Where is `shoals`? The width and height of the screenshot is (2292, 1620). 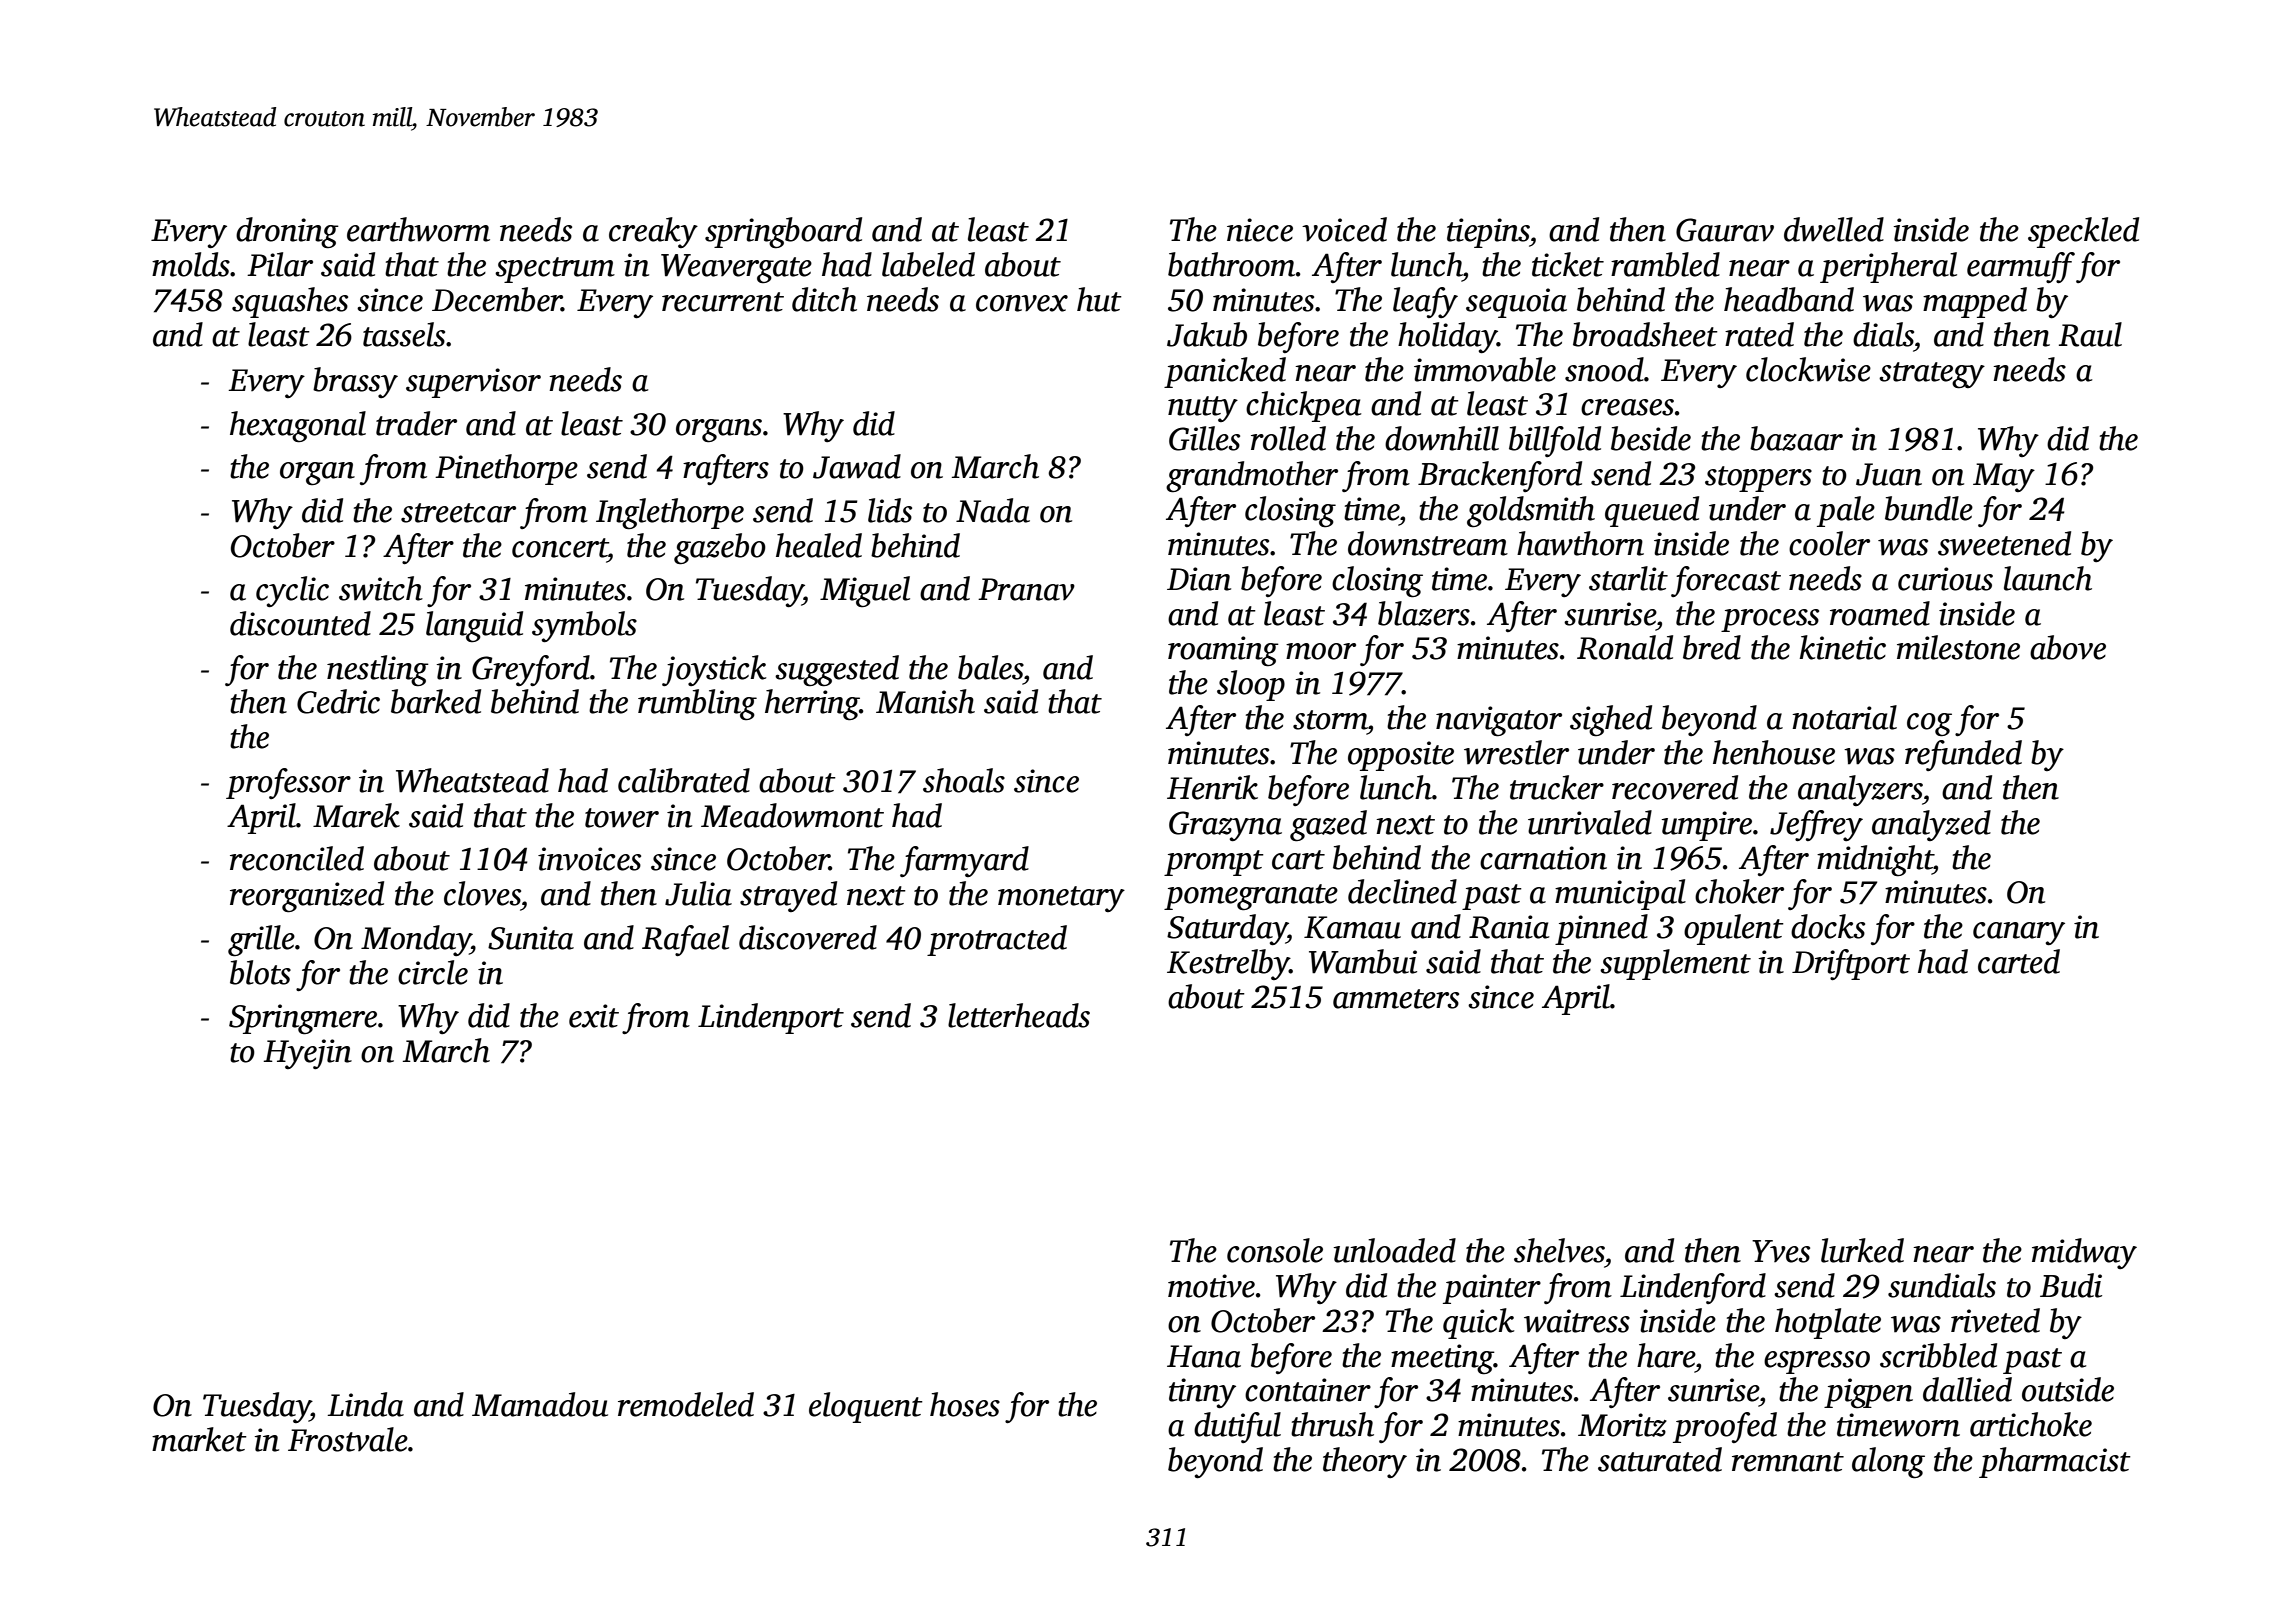
shoals is located at coordinates (964, 780).
